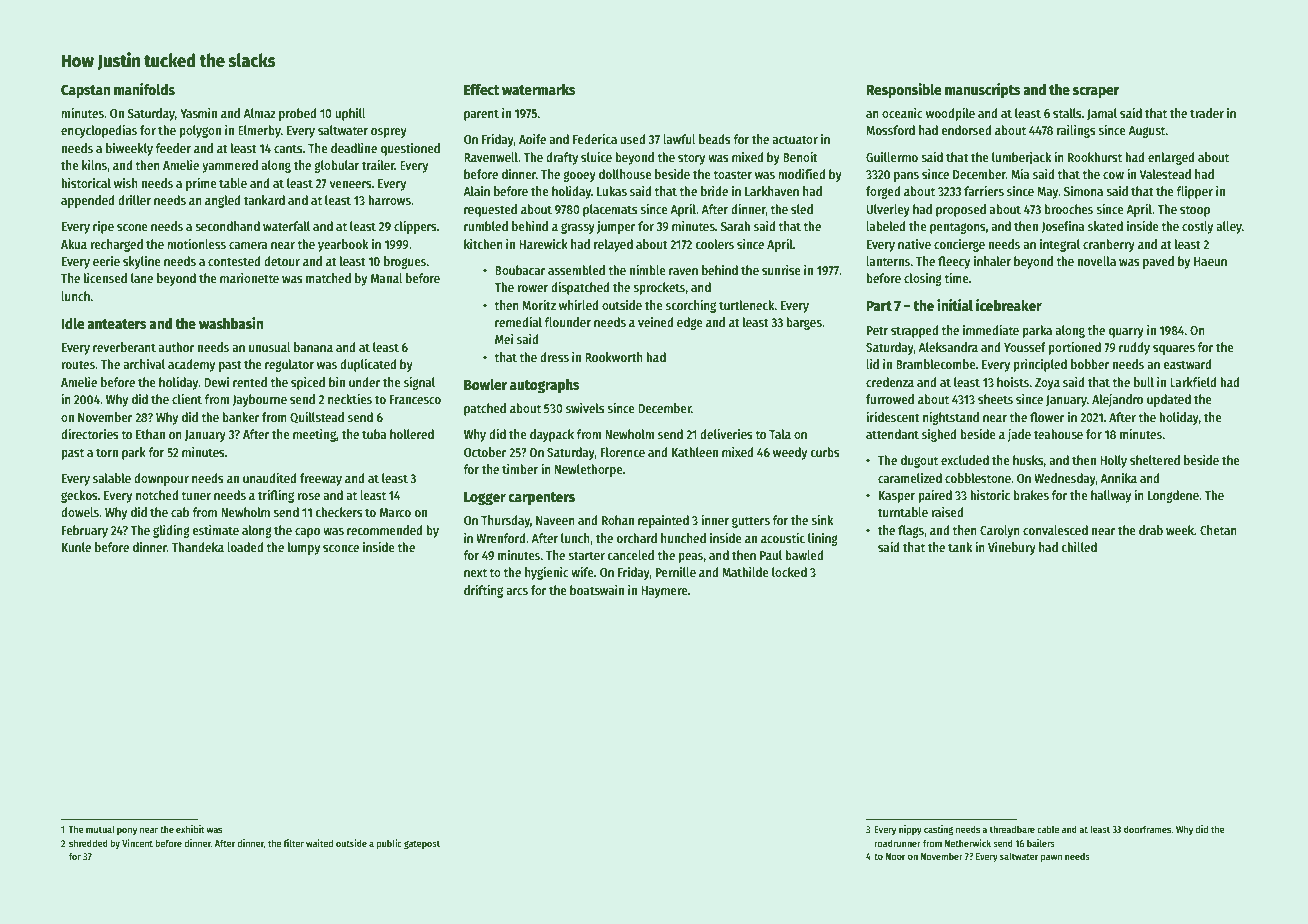 The height and width of the screenshot is (924, 1308). What do you see at coordinates (895, 856) in the screenshot?
I see `Noor` at bounding box center [895, 856].
